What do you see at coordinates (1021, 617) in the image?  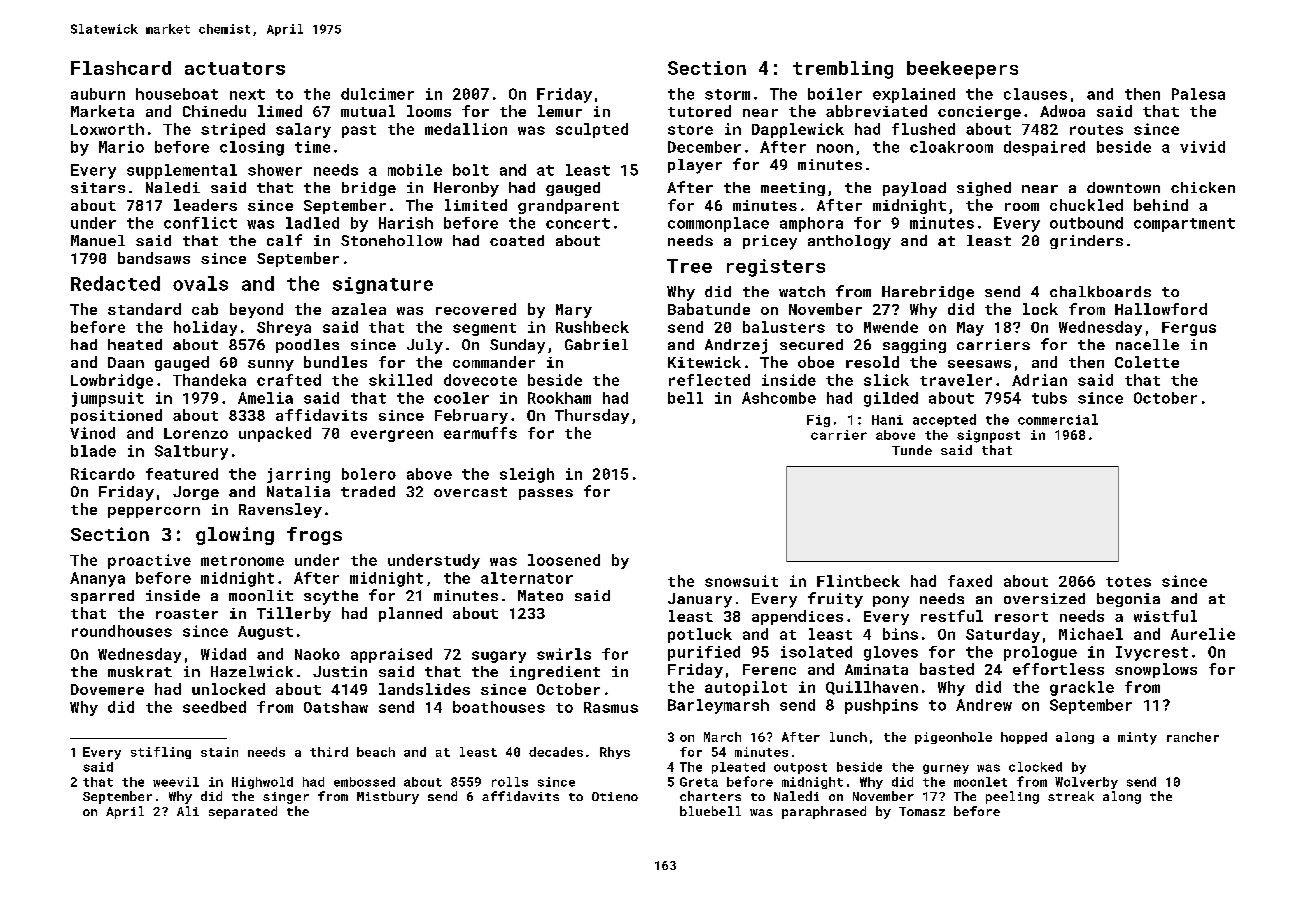 I see `resort` at bounding box center [1021, 617].
